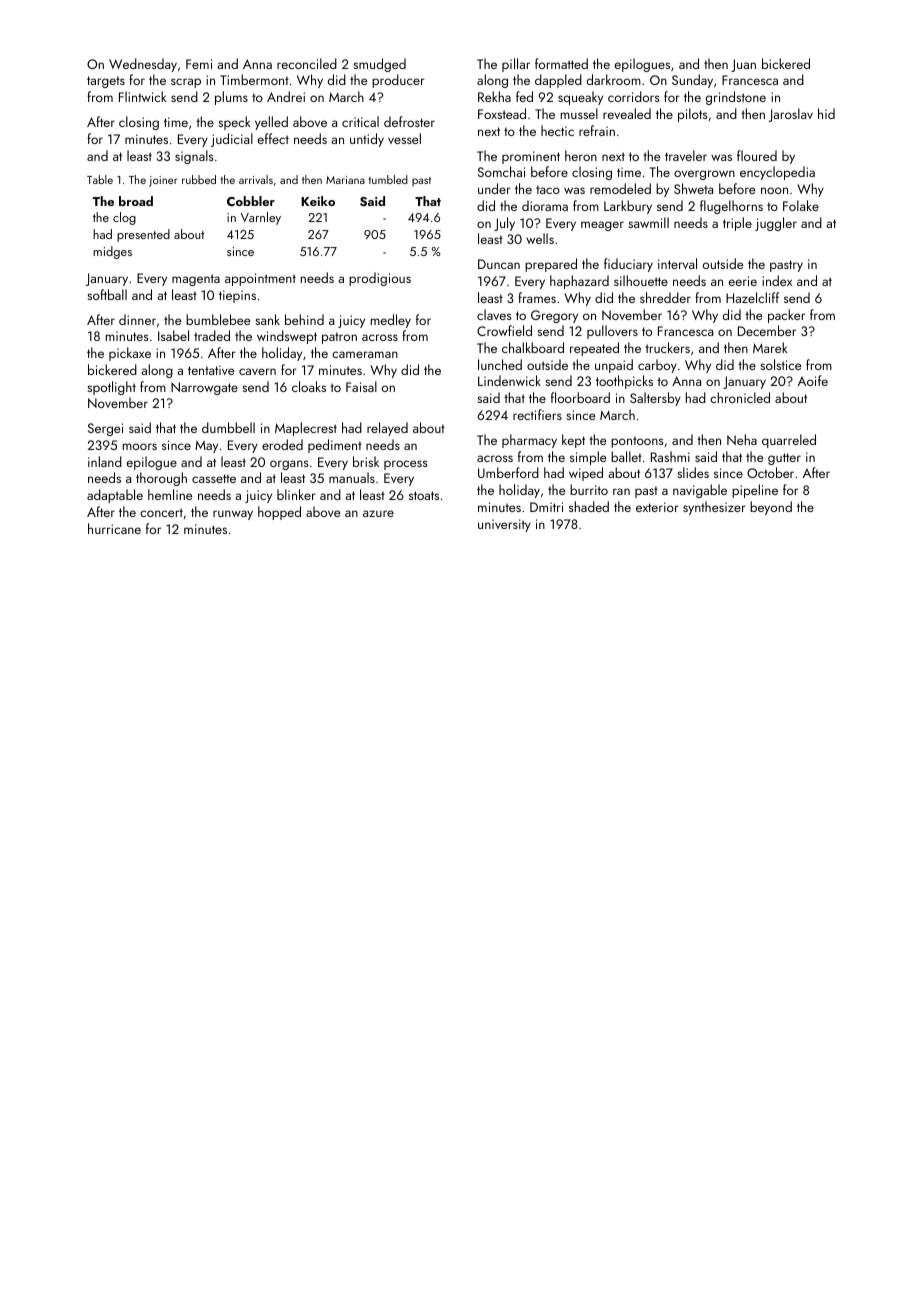 The height and width of the screenshot is (1308, 924). I want to click on sawmill, so click(648, 222).
